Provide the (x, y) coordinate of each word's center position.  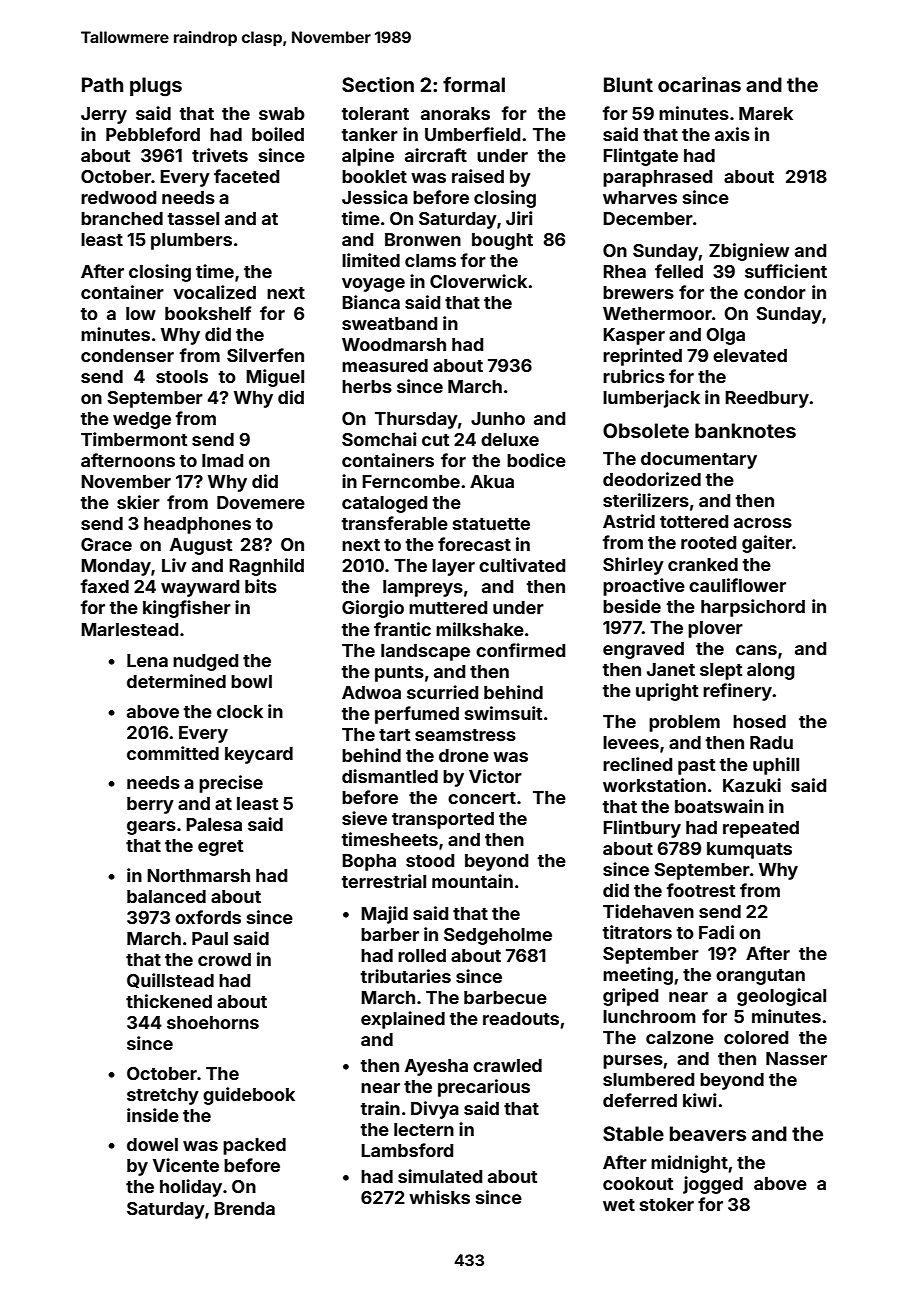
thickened (169, 1001)
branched (122, 218)
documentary (699, 460)
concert (482, 798)
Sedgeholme (498, 936)
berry (150, 805)
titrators (637, 932)
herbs (367, 386)
